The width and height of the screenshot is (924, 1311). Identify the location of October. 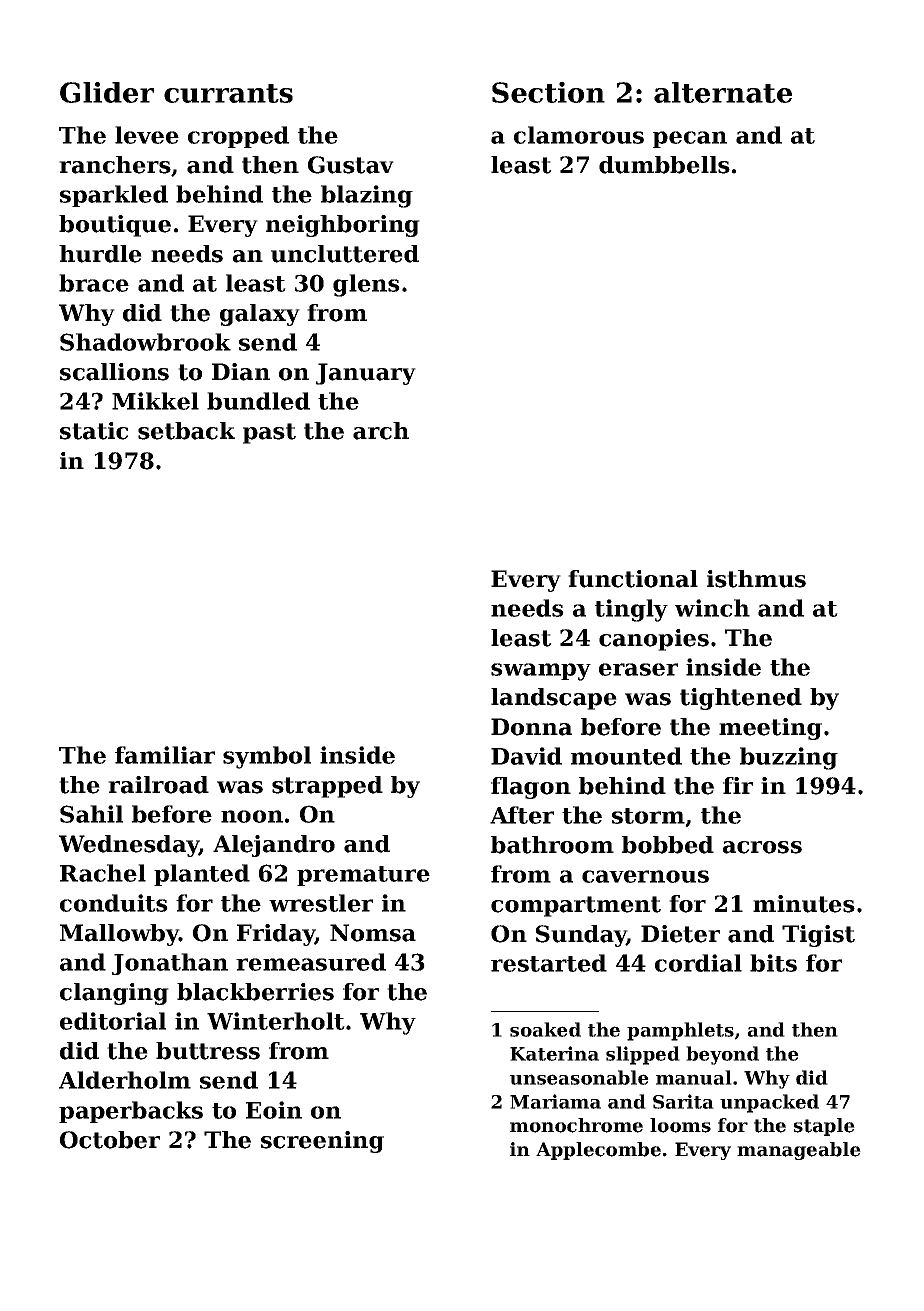
(110, 1140).
